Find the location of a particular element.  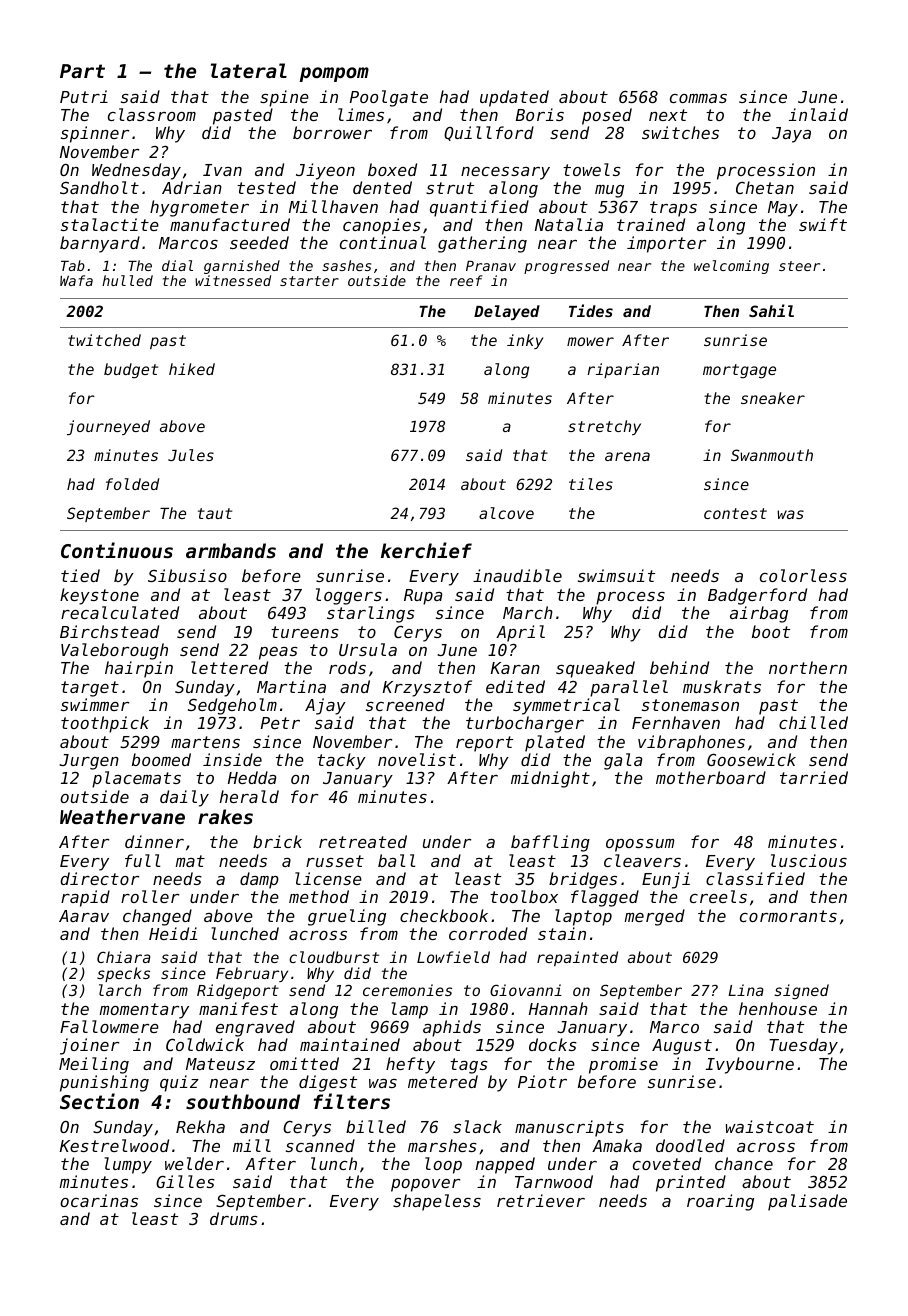

limes is located at coordinates (361, 114).
